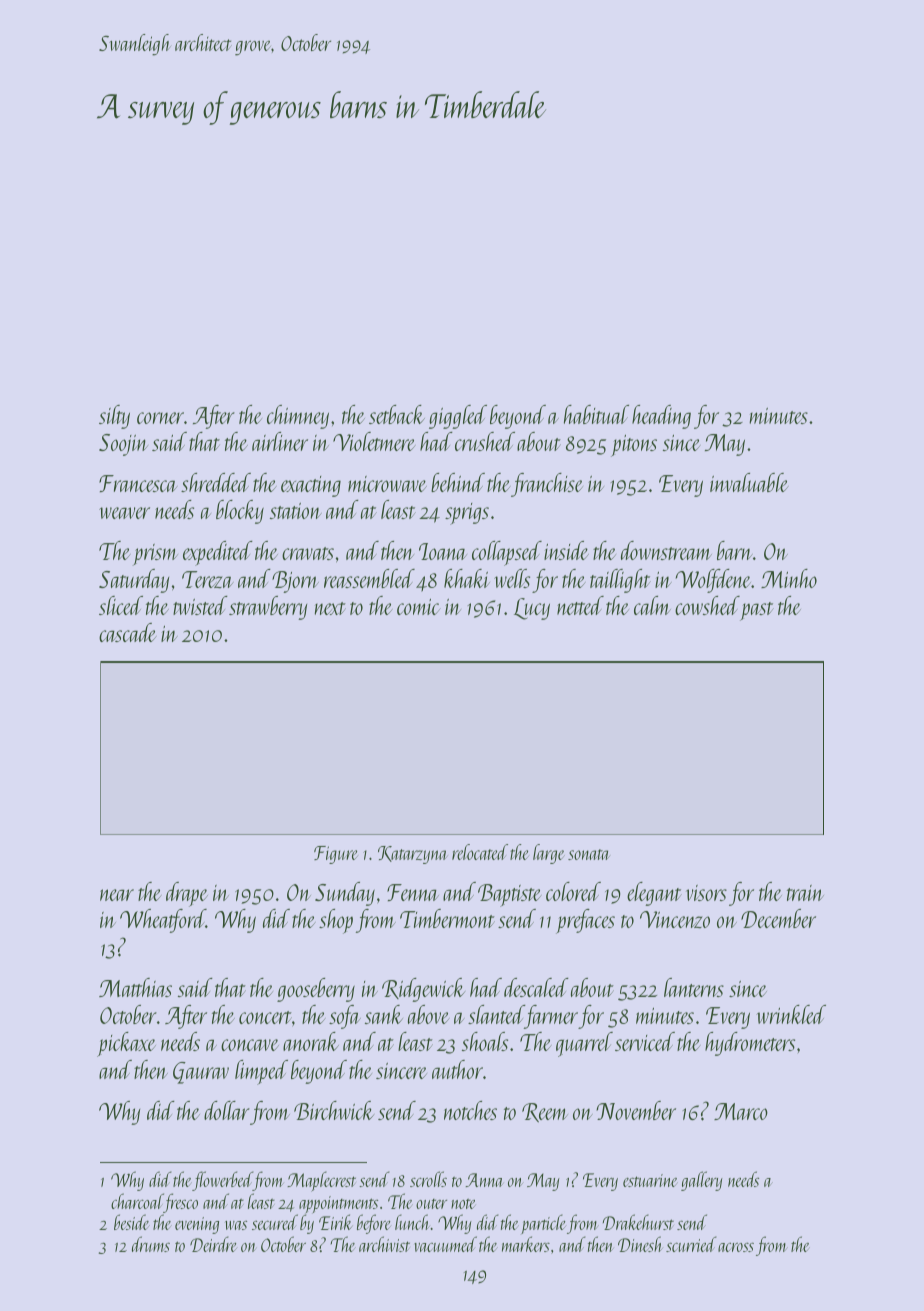 This document has height=1311, width=924. Describe the element at coordinates (336, 855) in the document. I see `Figure` at that location.
